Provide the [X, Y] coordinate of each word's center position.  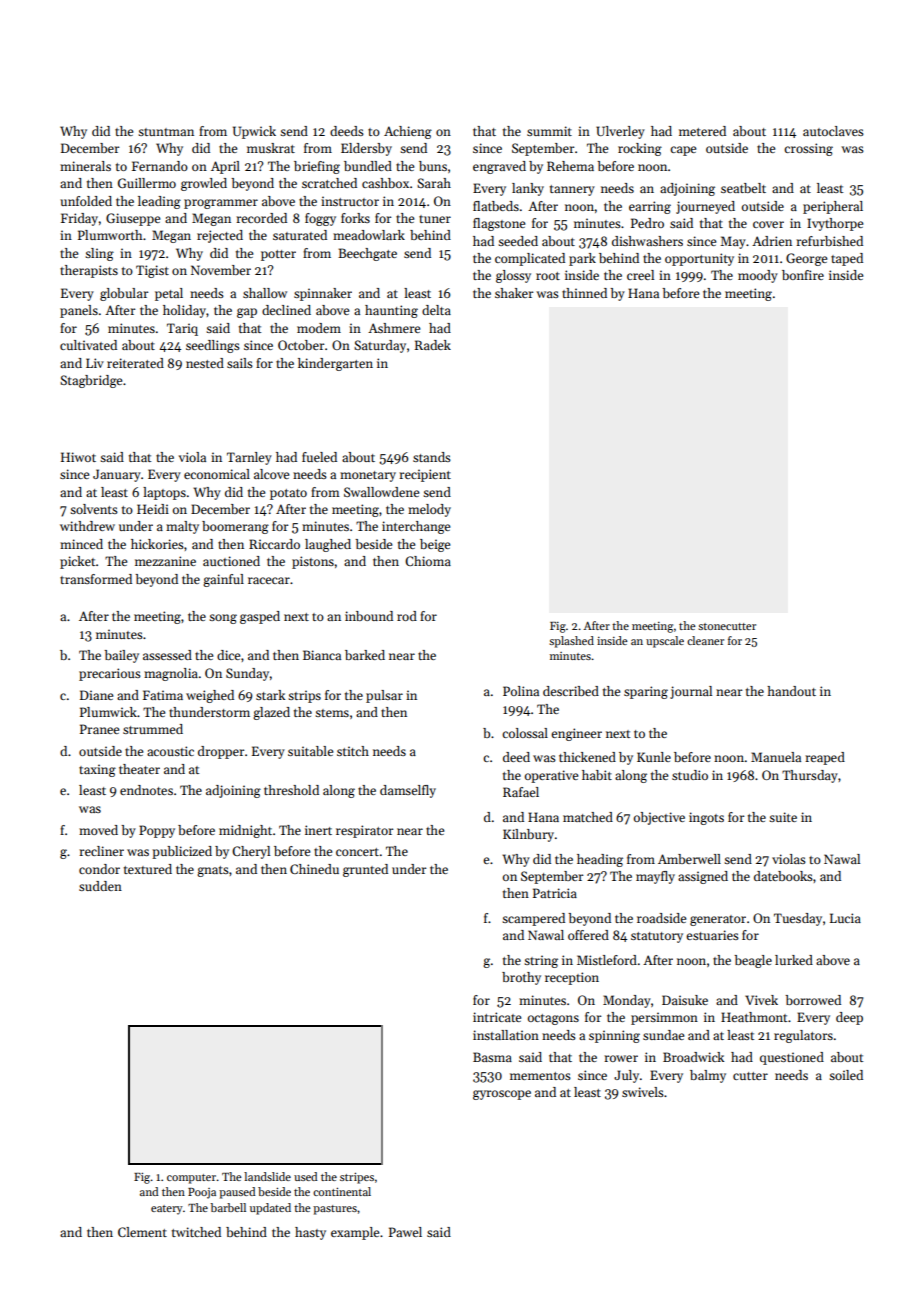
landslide [267, 1176]
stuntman [166, 132]
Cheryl [251, 852]
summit [549, 131]
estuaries [712, 935]
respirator [365, 831]
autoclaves [833, 131]
